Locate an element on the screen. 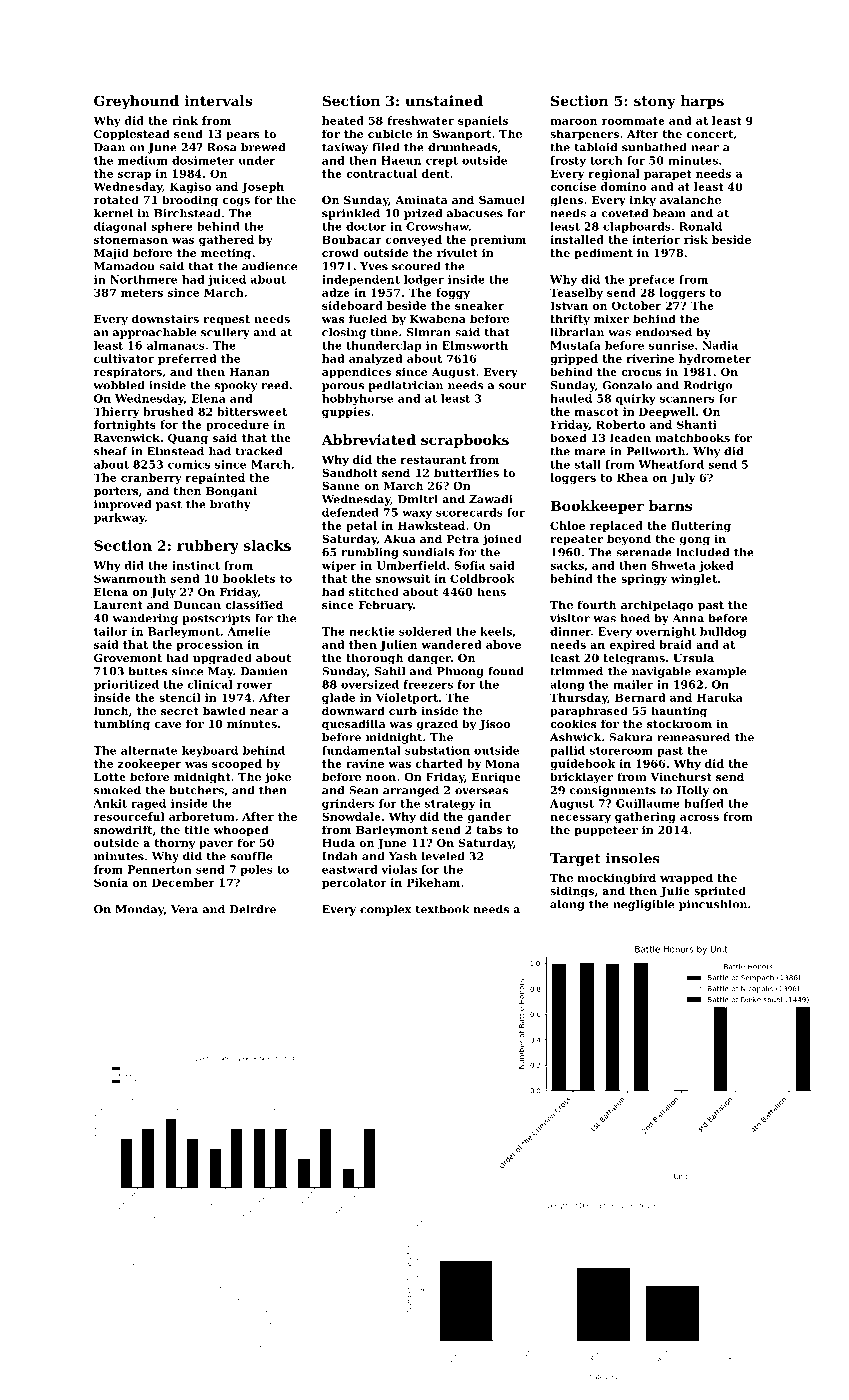 This screenshot has width=849, height=1400. textbook is located at coordinates (443, 909).
